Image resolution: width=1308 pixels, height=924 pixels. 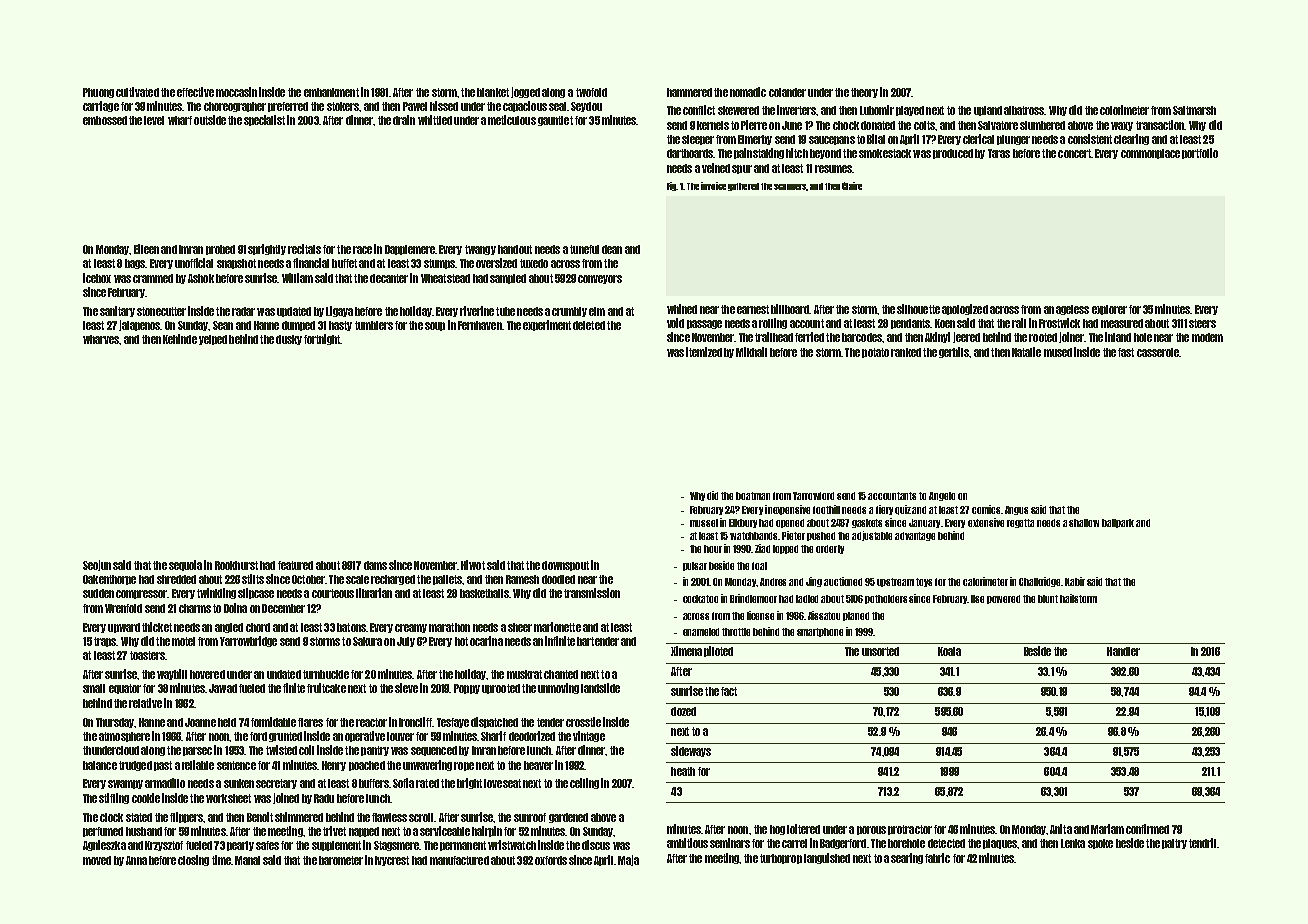 I want to click on Sakura, so click(x=367, y=641).
